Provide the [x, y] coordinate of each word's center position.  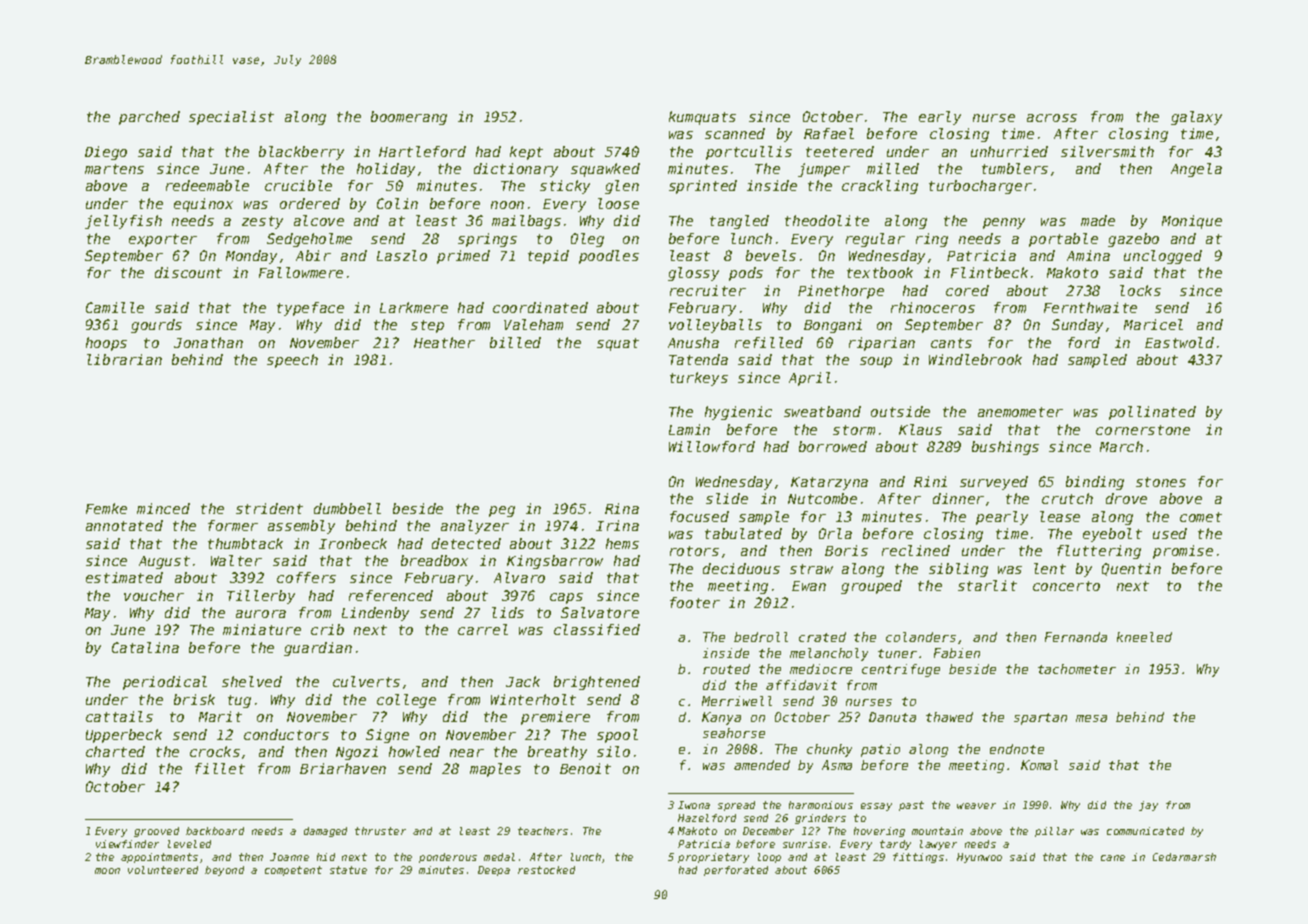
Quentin [1131, 569]
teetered [840, 151]
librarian [124, 359]
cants [951, 343]
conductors [286, 734]
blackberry [301, 153]
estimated [124, 577]
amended [762, 765]
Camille [115, 307]
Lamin [689, 429]
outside [900, 411]
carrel [483, 629]
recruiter [708, 290]
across [1052, 118]
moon [107, 871]
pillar [1054, 832]
